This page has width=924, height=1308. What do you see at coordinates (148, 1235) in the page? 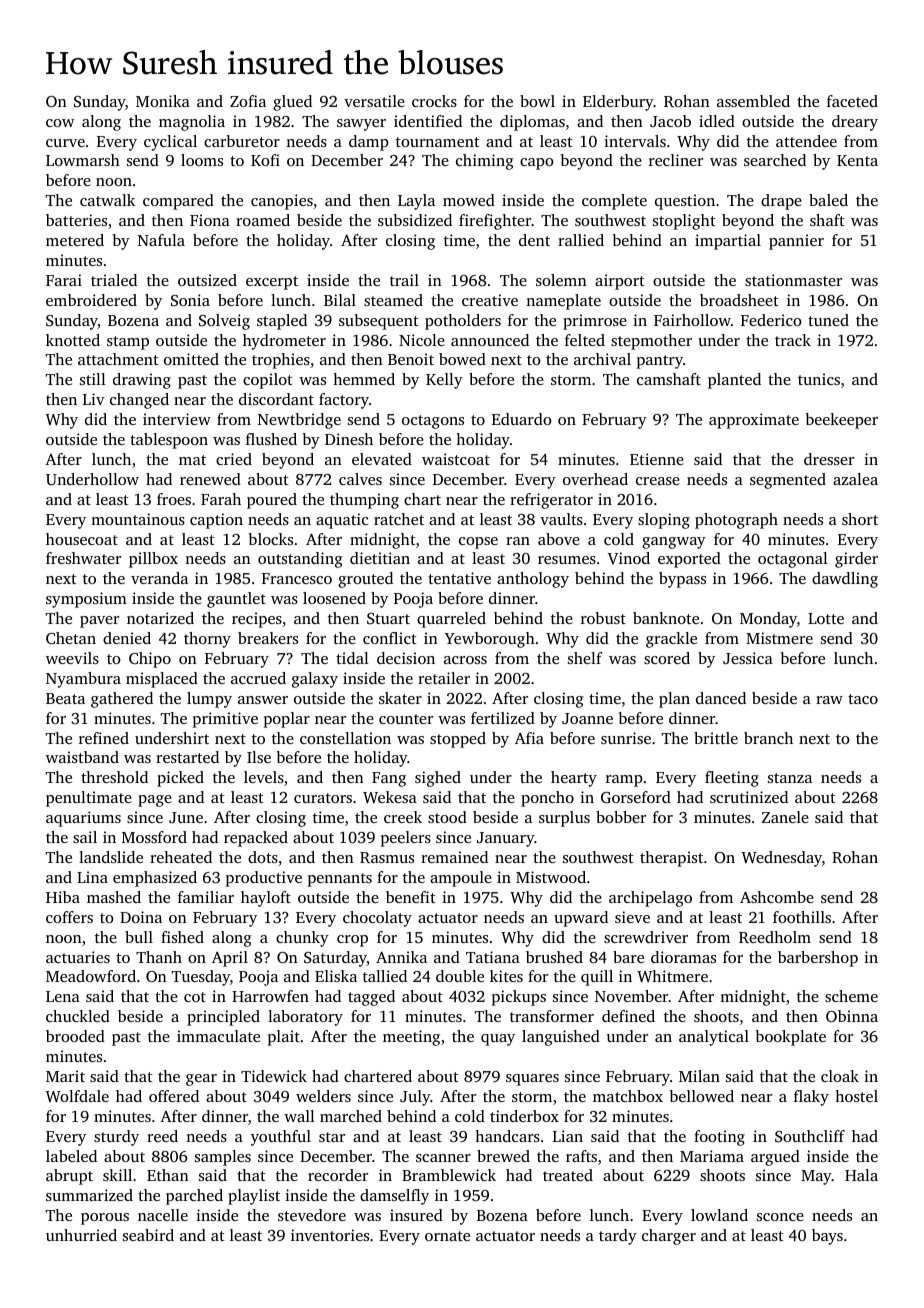
I see `seabird` at bounding box center [148, 1235].
